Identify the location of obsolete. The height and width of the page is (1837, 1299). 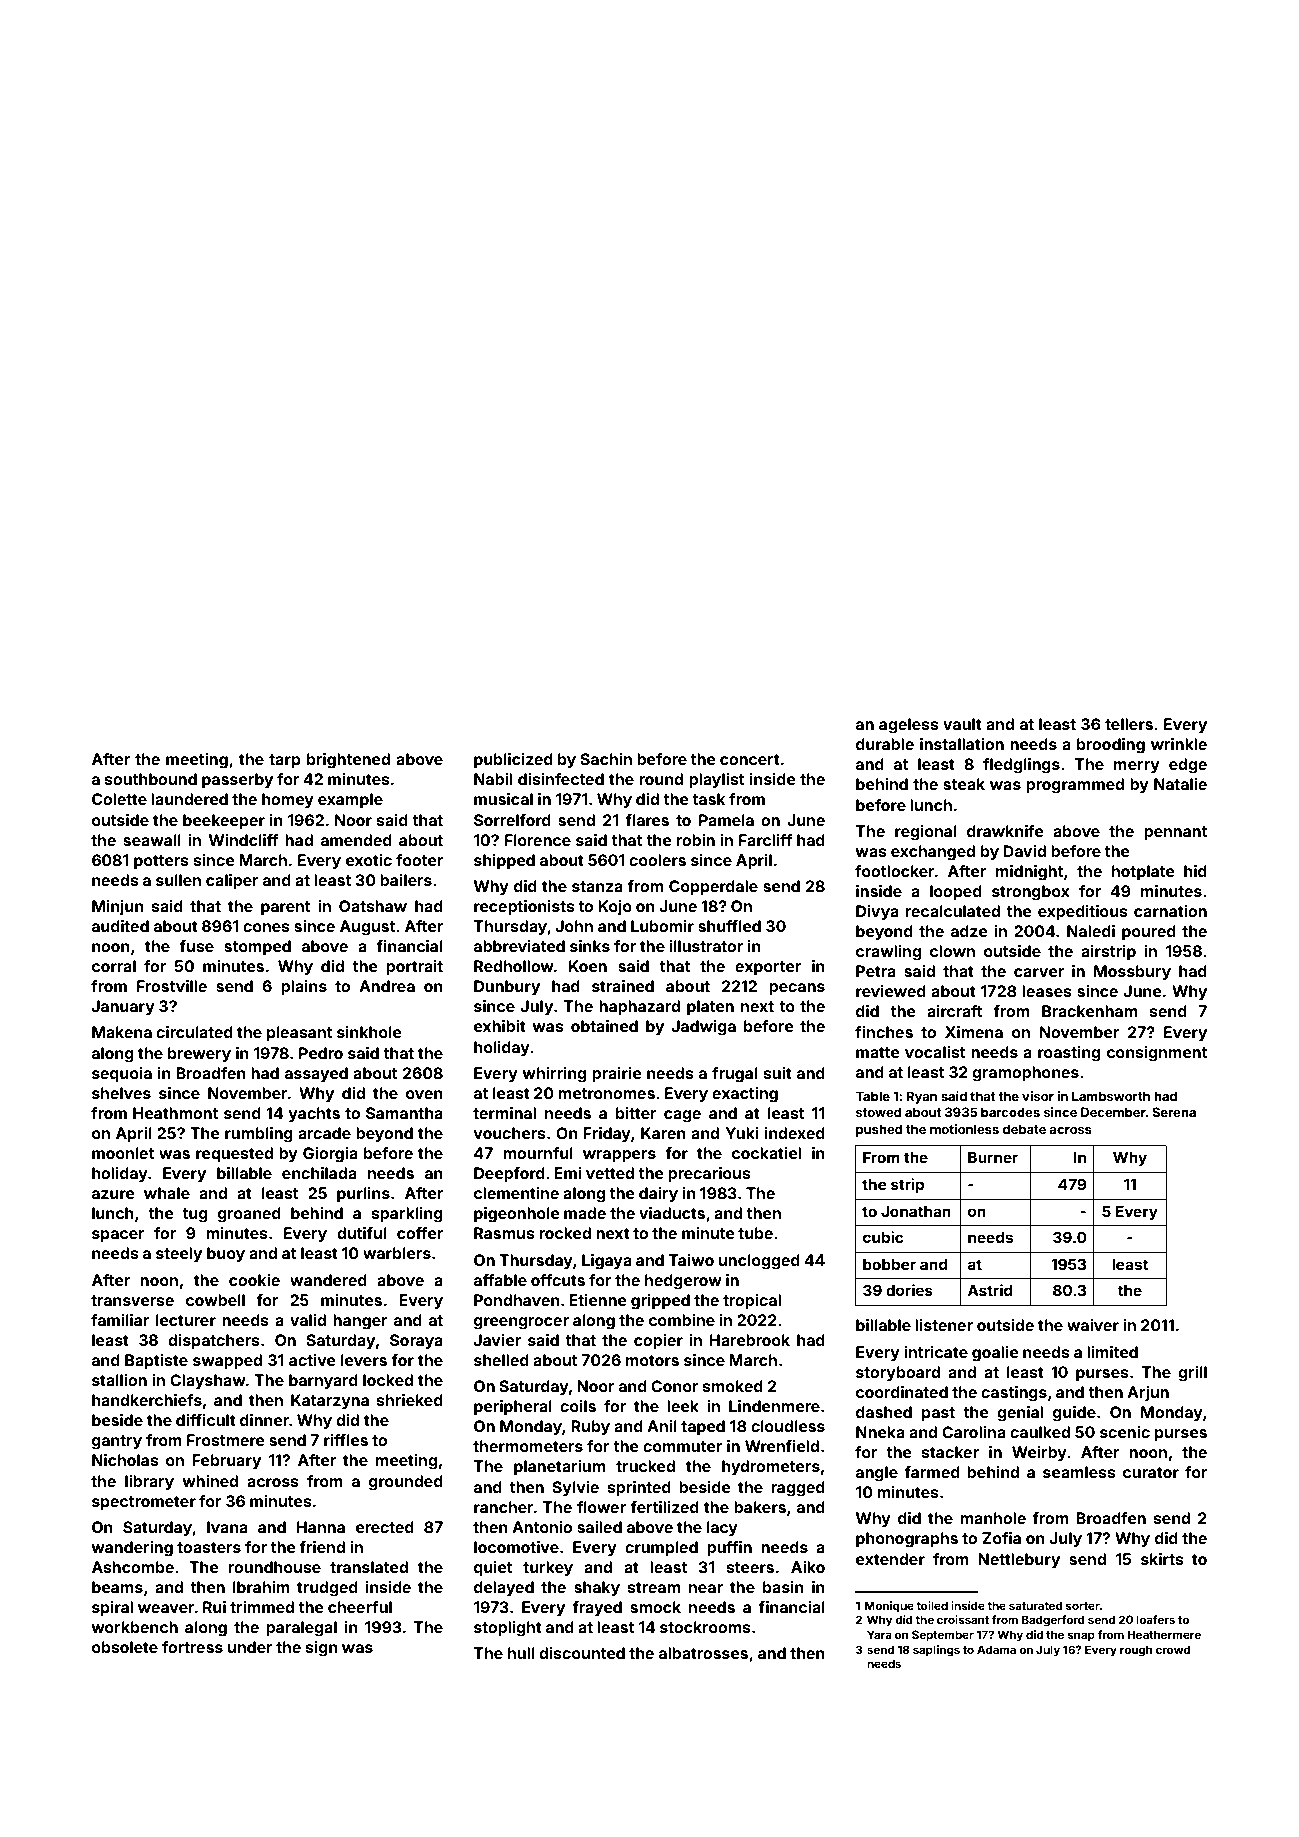
(125, 1647).
